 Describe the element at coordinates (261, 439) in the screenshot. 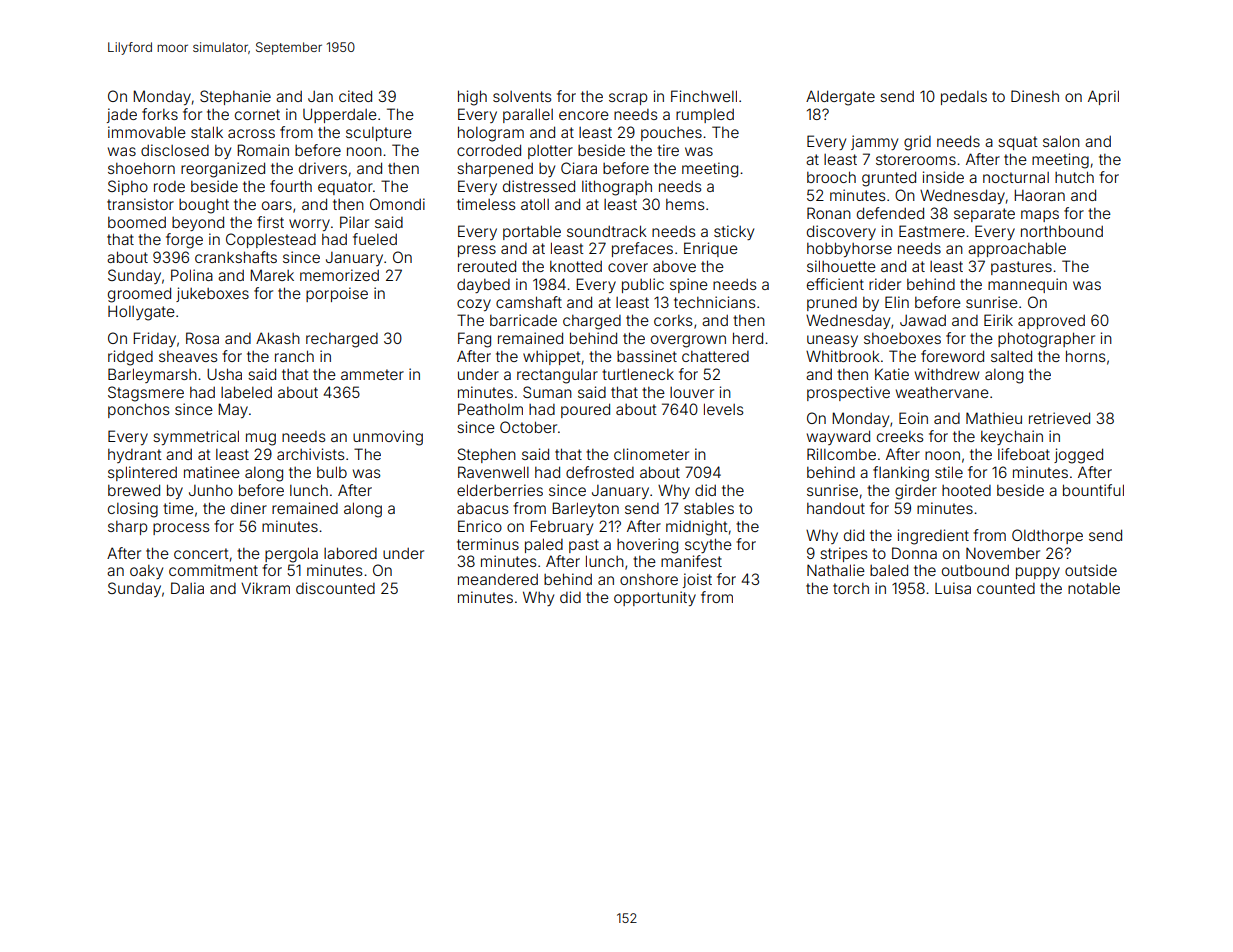

I see `mug` at that location.
